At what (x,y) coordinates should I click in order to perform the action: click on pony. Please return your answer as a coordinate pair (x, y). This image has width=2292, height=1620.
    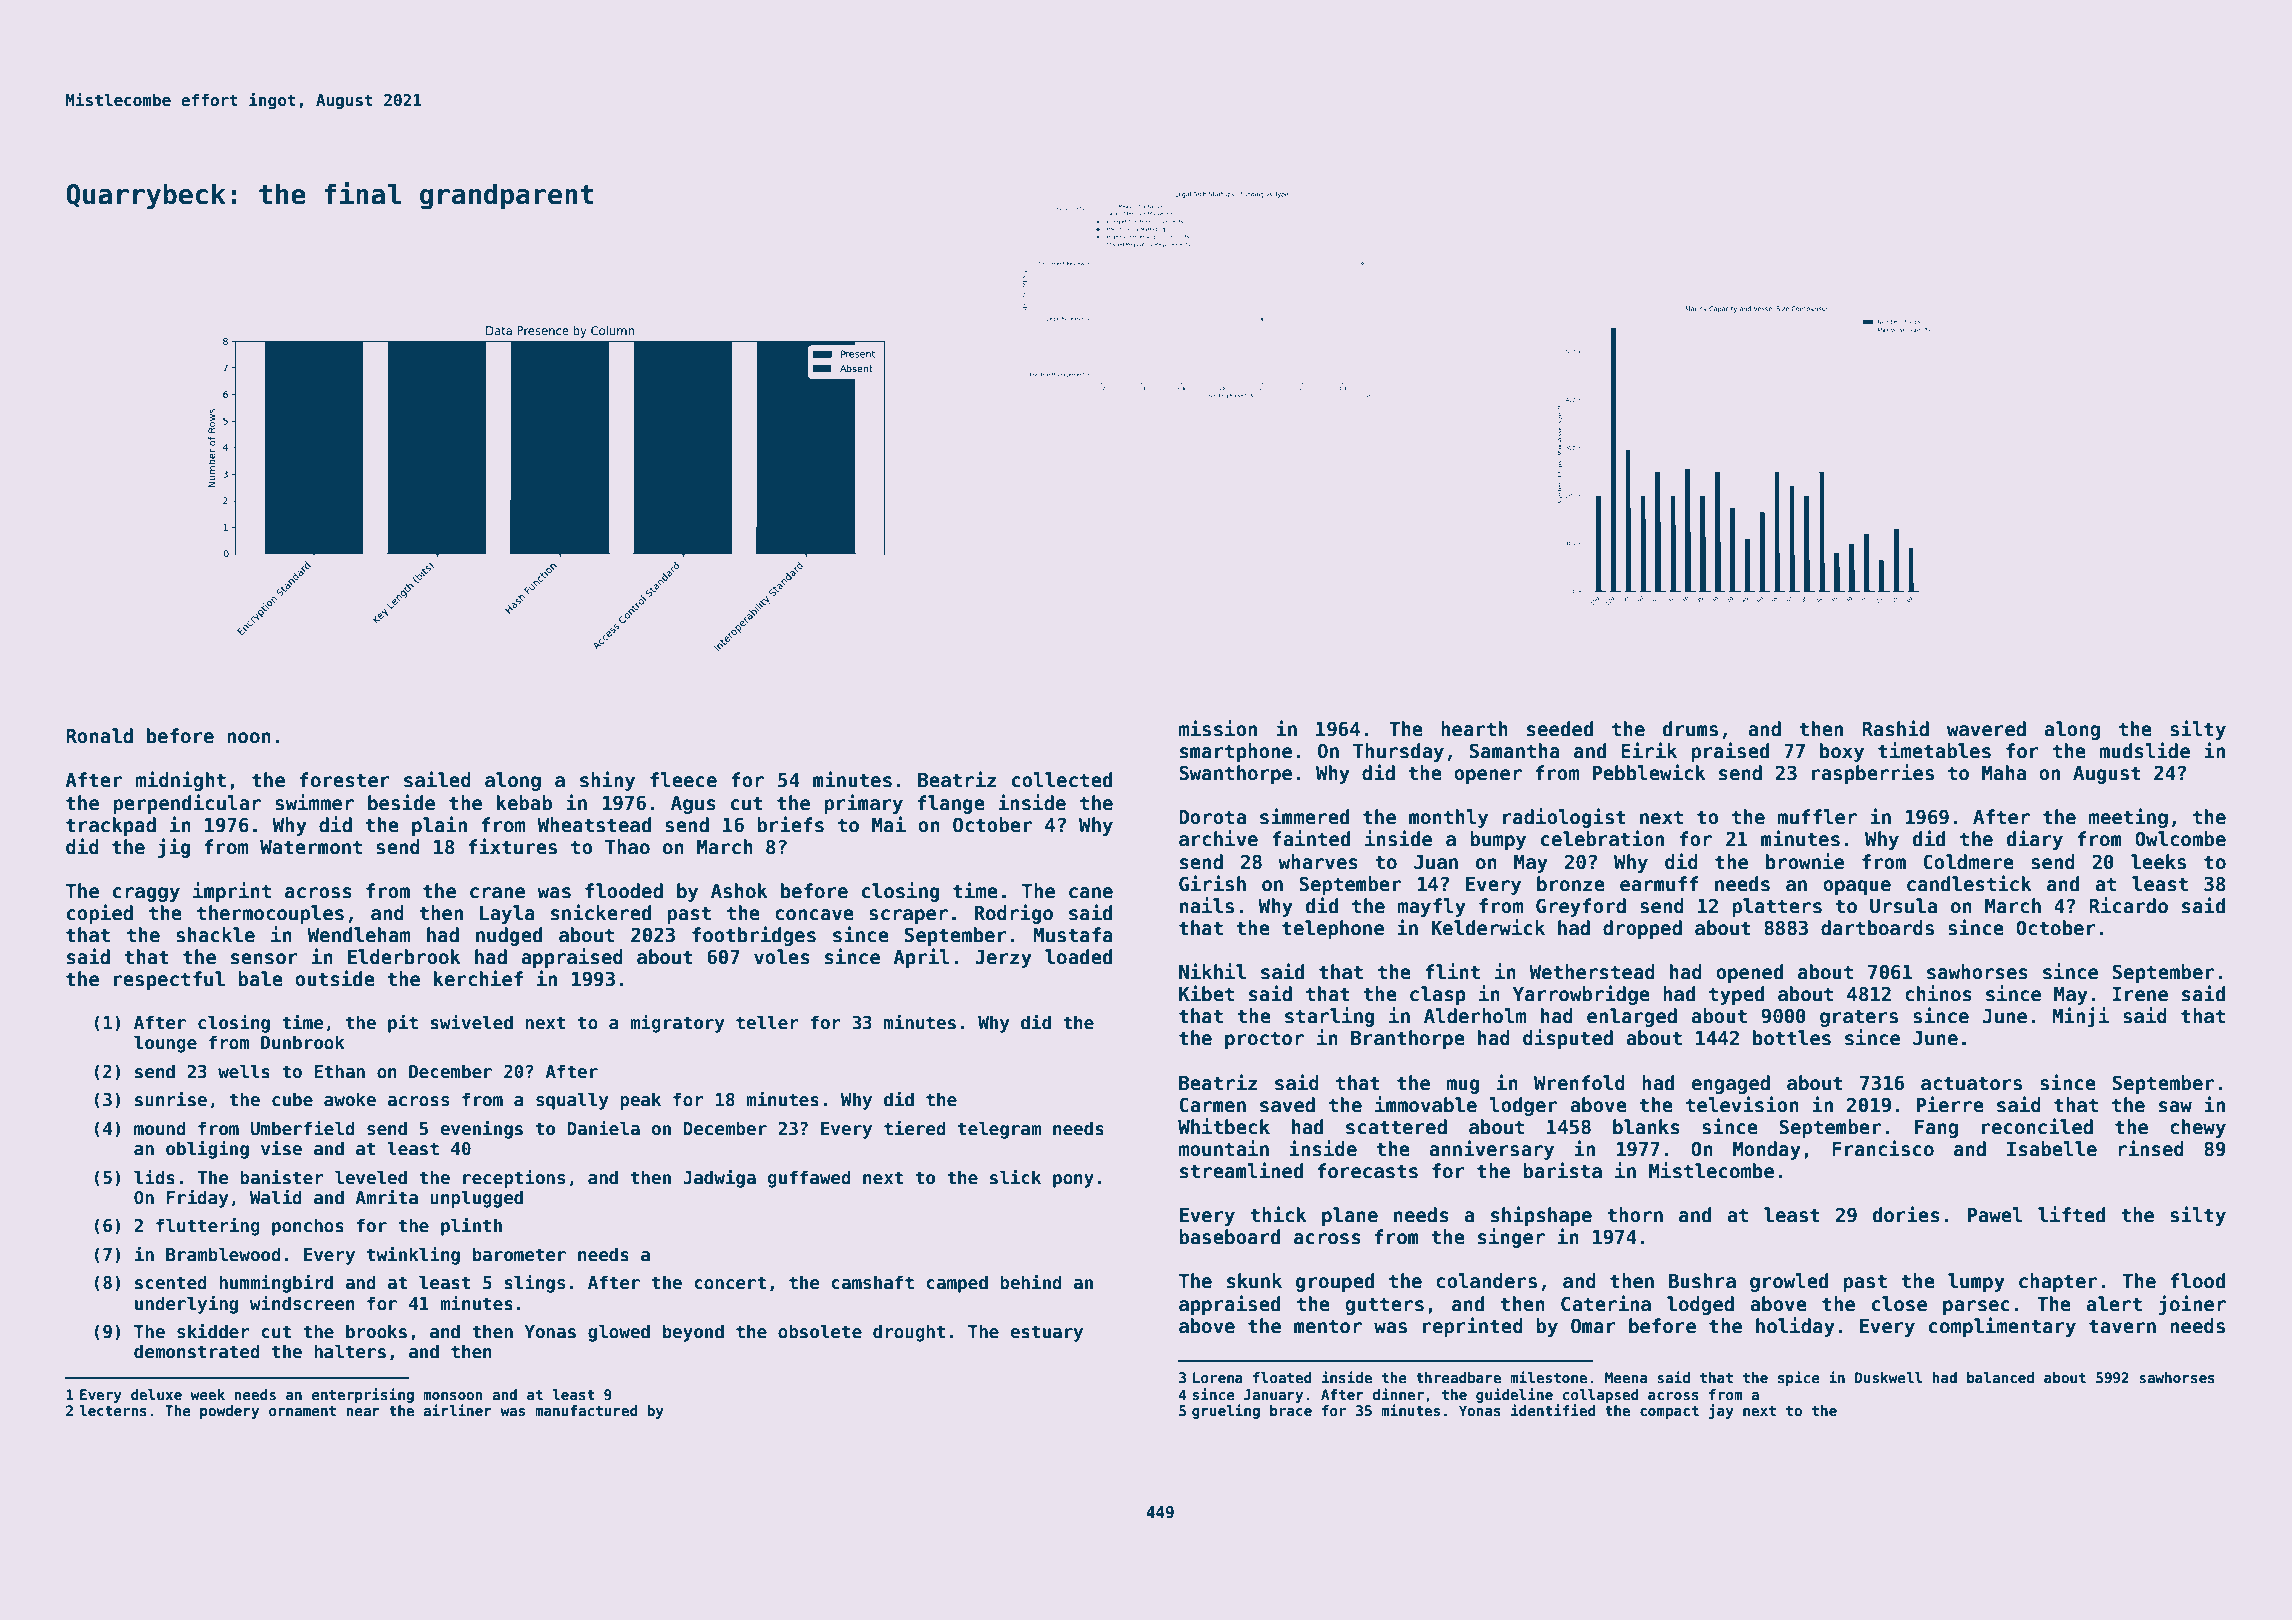
    Looking at the image, I should click on (1073, 1181).
